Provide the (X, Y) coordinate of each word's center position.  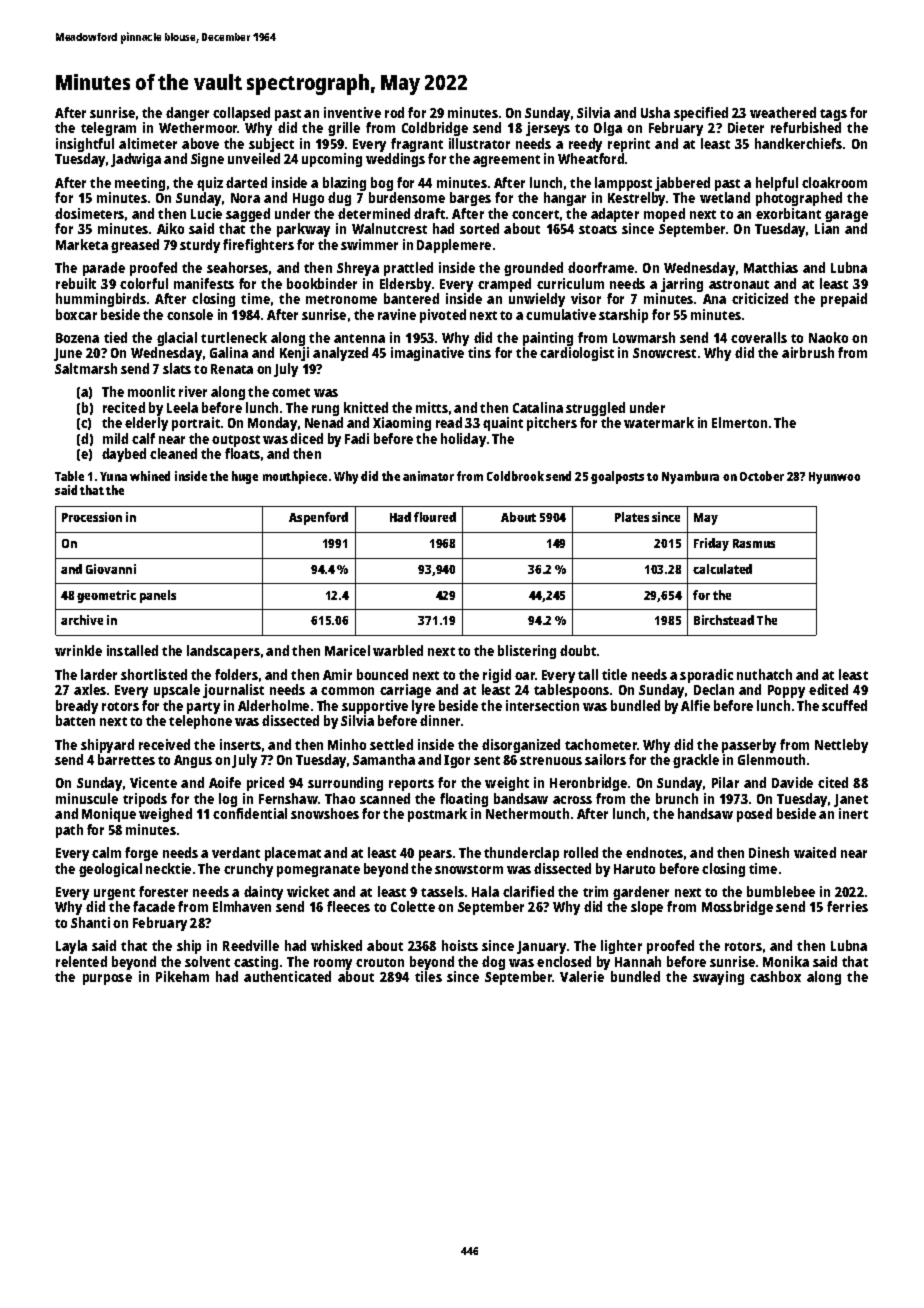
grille (344, 129)
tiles (428, 976)
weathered (783, 112)
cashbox (775, 976)
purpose (107, 979)
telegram (108, 129)
